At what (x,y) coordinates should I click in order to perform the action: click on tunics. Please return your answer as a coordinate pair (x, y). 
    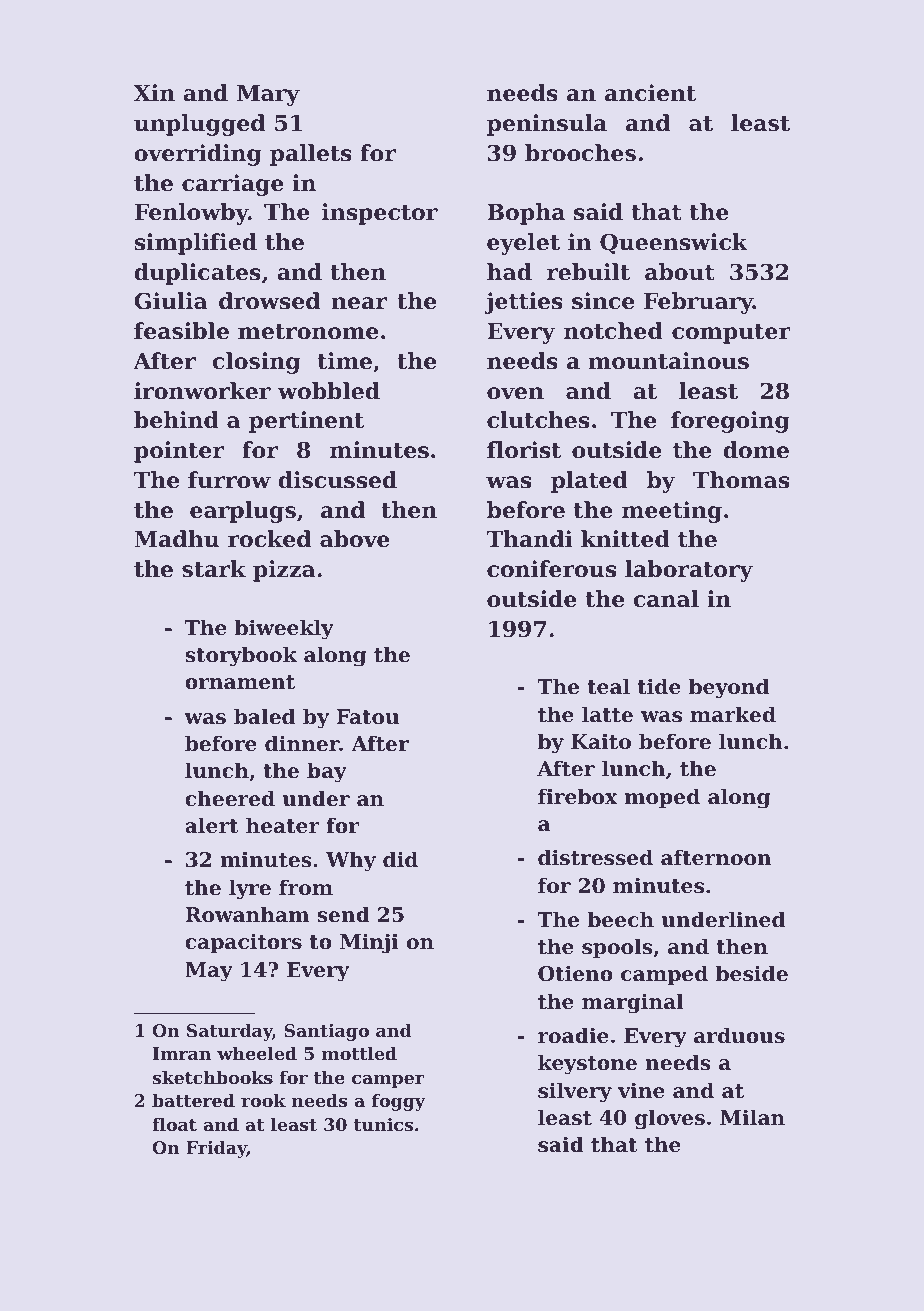
    Looking at the image, I should click on (383, 1124).
